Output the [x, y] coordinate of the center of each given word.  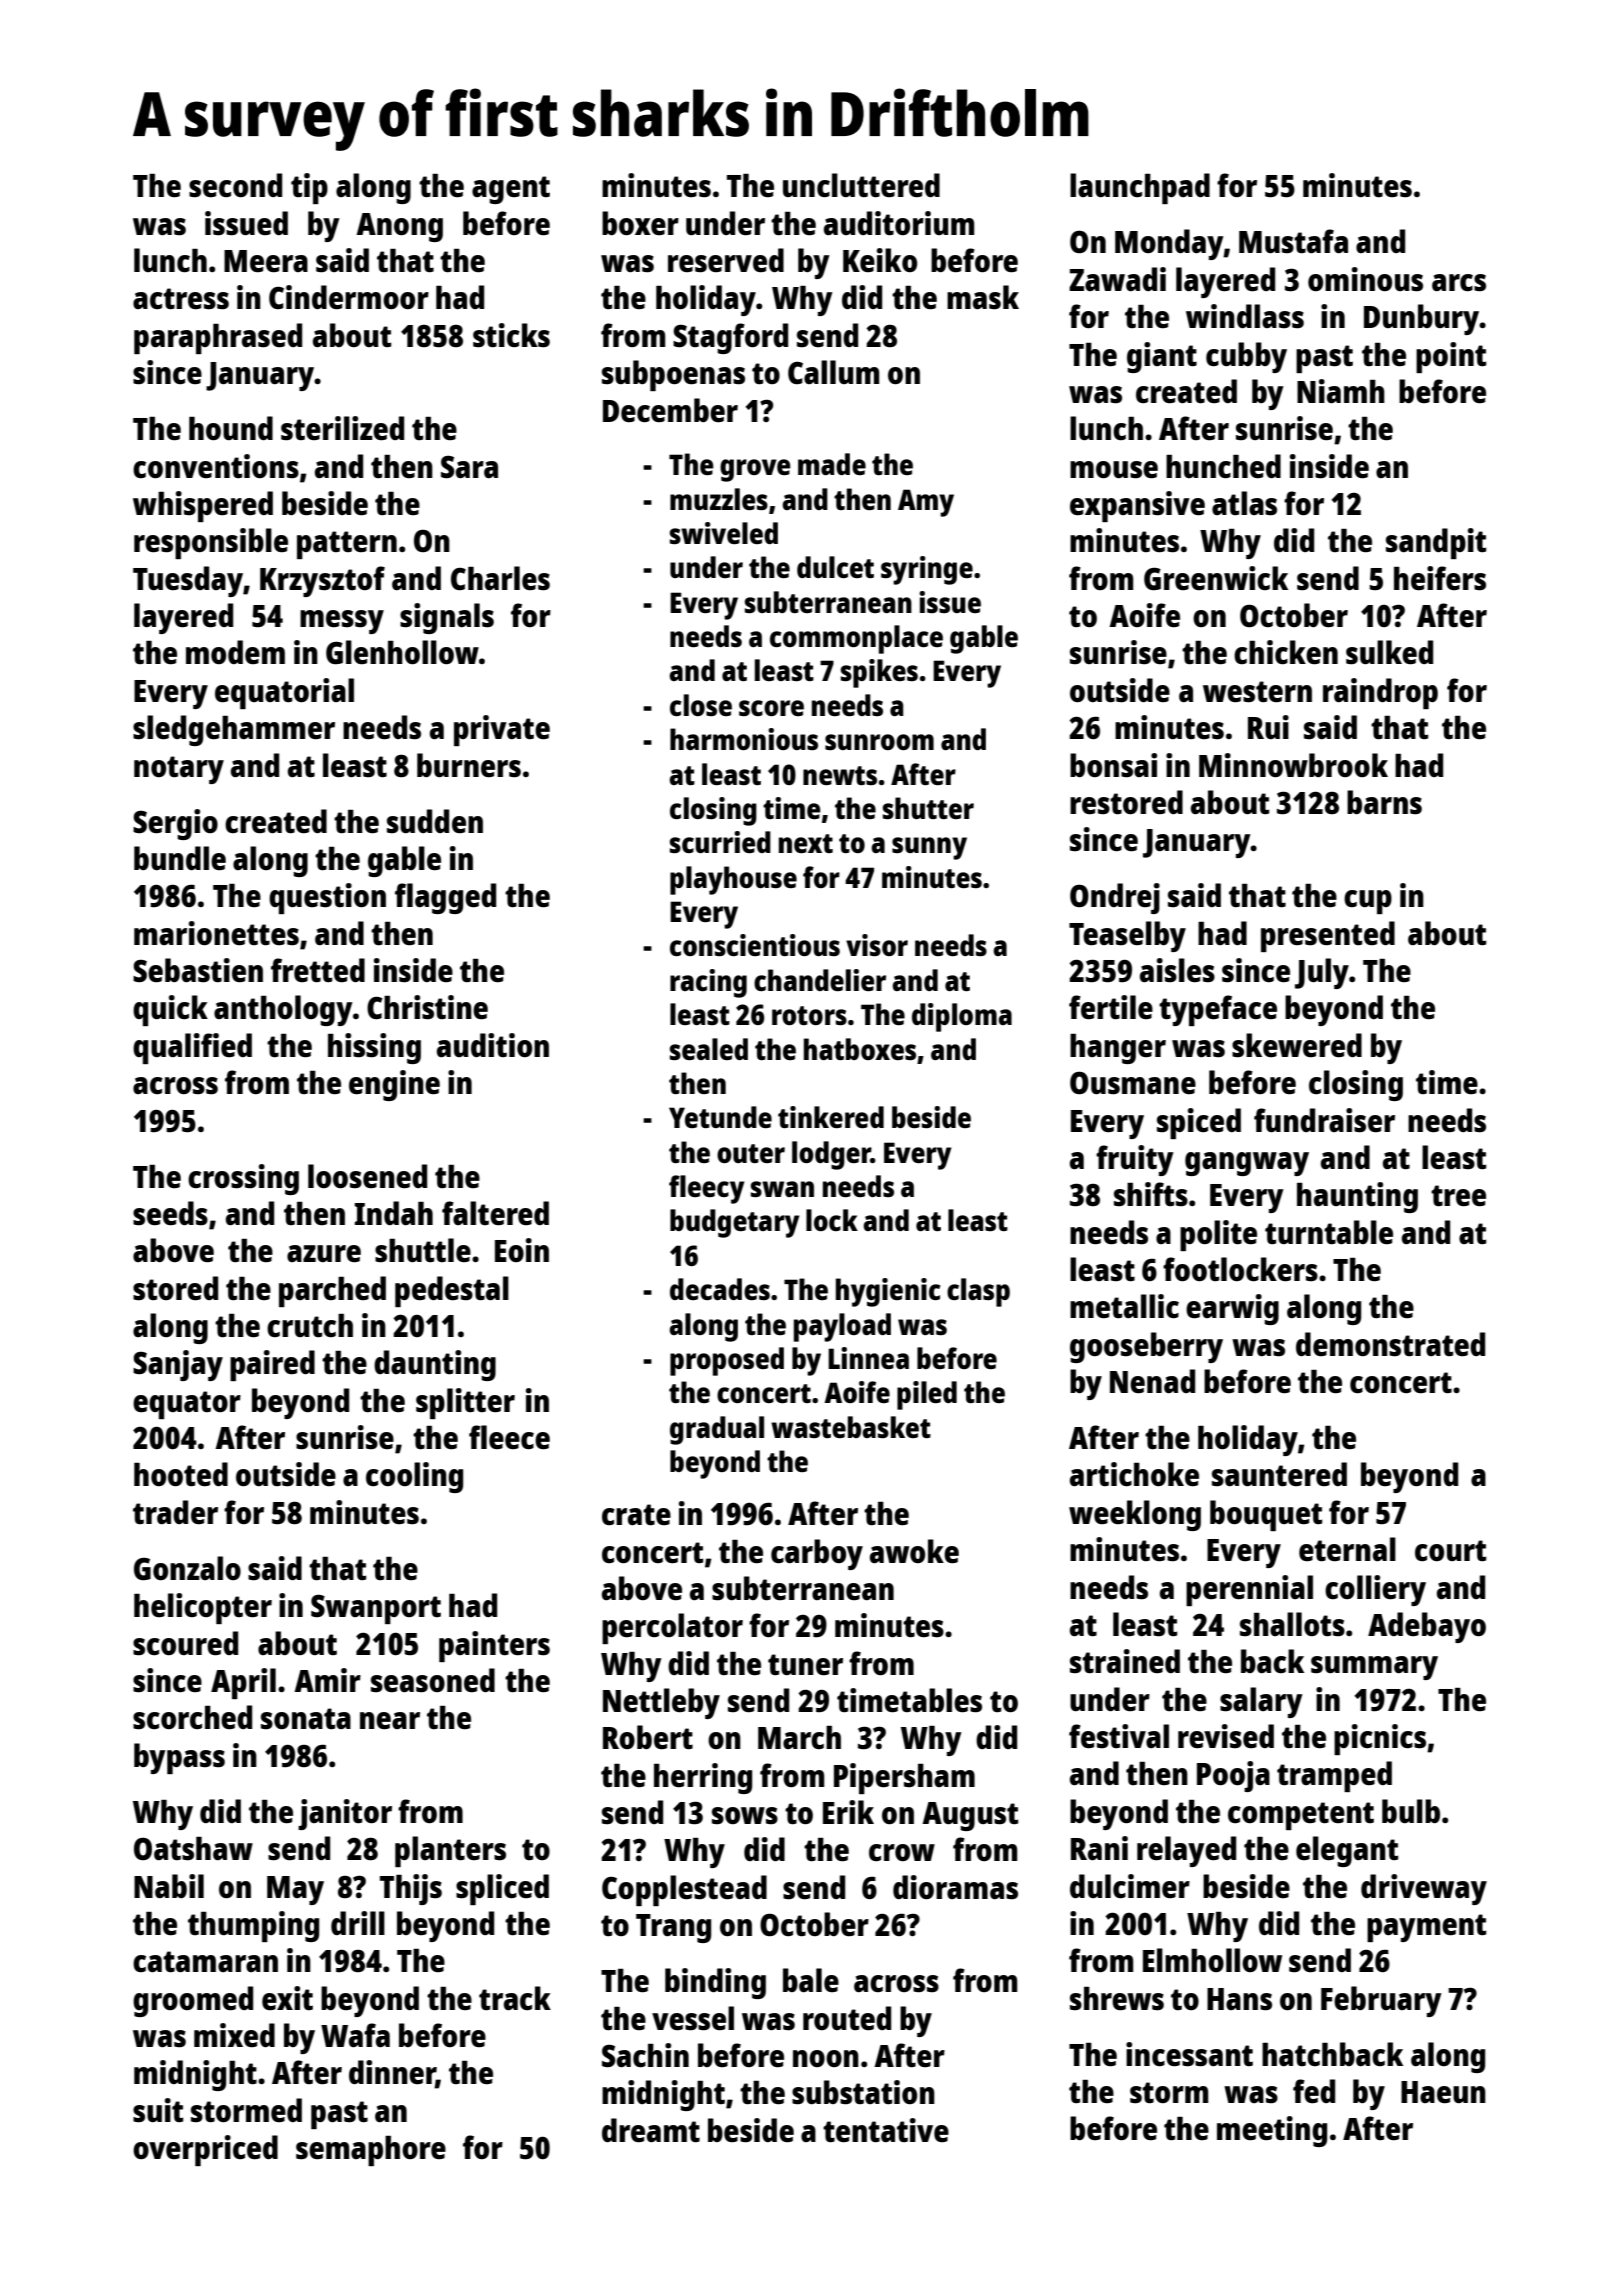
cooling [414, 1477]
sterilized [342, 428]
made [832, 464]
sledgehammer [234, 730]
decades [720, 1289]
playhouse [733, 880]
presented [1328, 936]
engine [394, 1085]
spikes [879, 673]
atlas [1244, 503]
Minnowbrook [1293, 765]
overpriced [205, 2150]
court [1450, 1550]
